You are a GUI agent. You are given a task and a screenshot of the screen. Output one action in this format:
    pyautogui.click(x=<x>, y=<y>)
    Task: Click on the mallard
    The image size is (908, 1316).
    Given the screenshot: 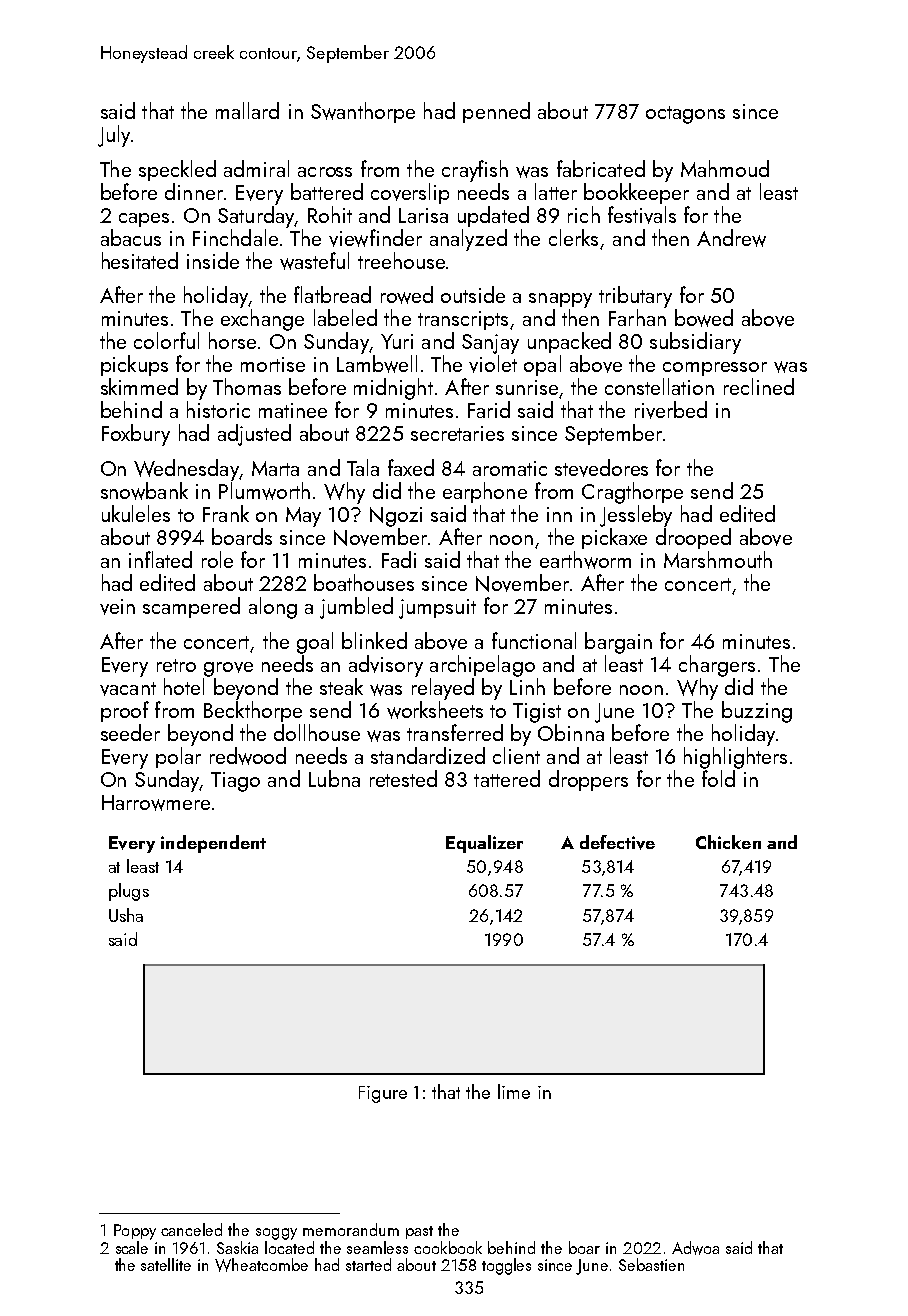 What is the action you would take?
    pyautogui.click(x=247, y=110)
